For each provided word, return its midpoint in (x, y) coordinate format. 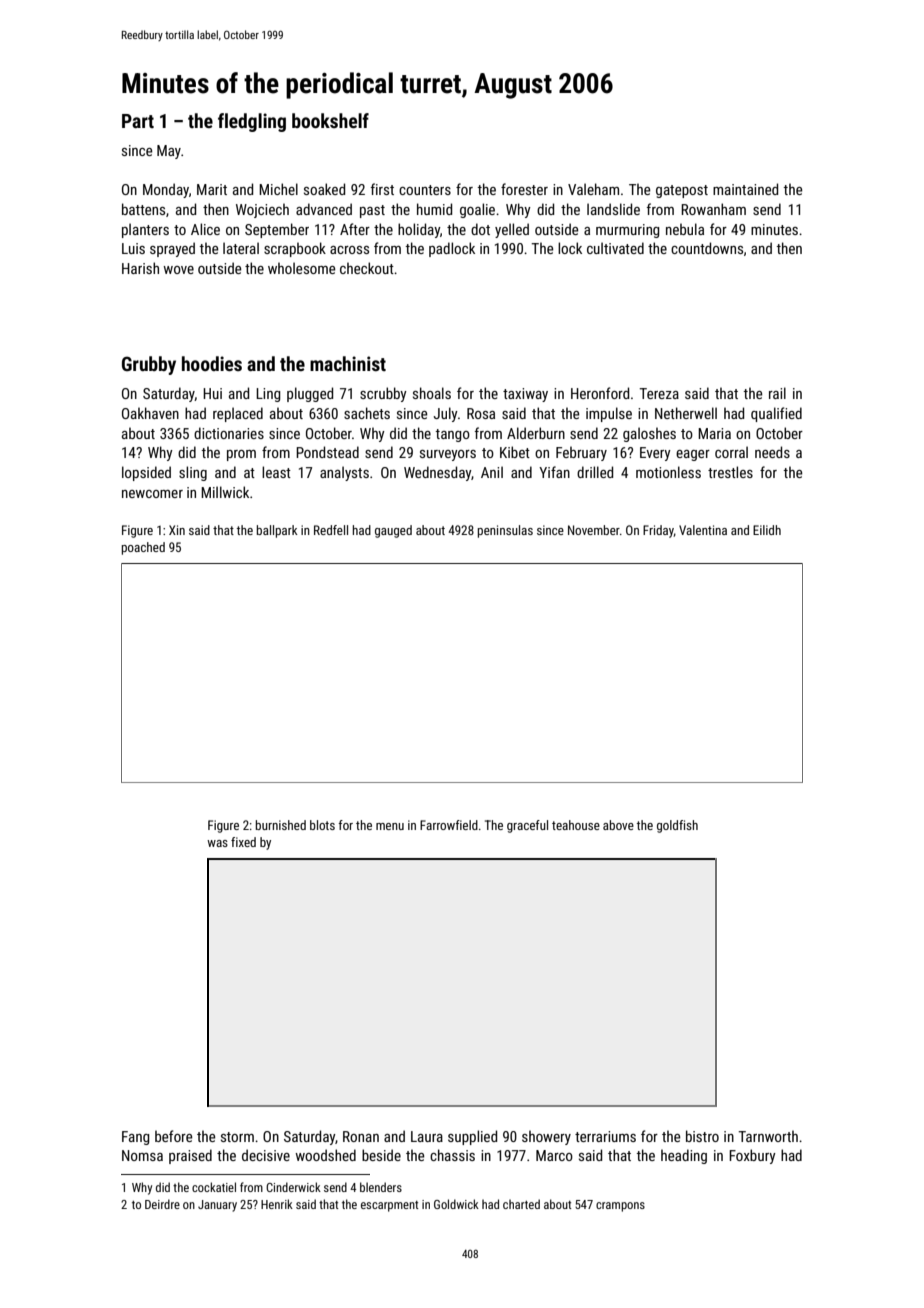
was (217, 843)
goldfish (677, 826)
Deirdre (162, 1204)
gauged (393, 531)
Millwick (225, 492)
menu (390, 826)
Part (138, 121)
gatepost (682, 191)
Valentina (703, 530)
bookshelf (330, 120)
